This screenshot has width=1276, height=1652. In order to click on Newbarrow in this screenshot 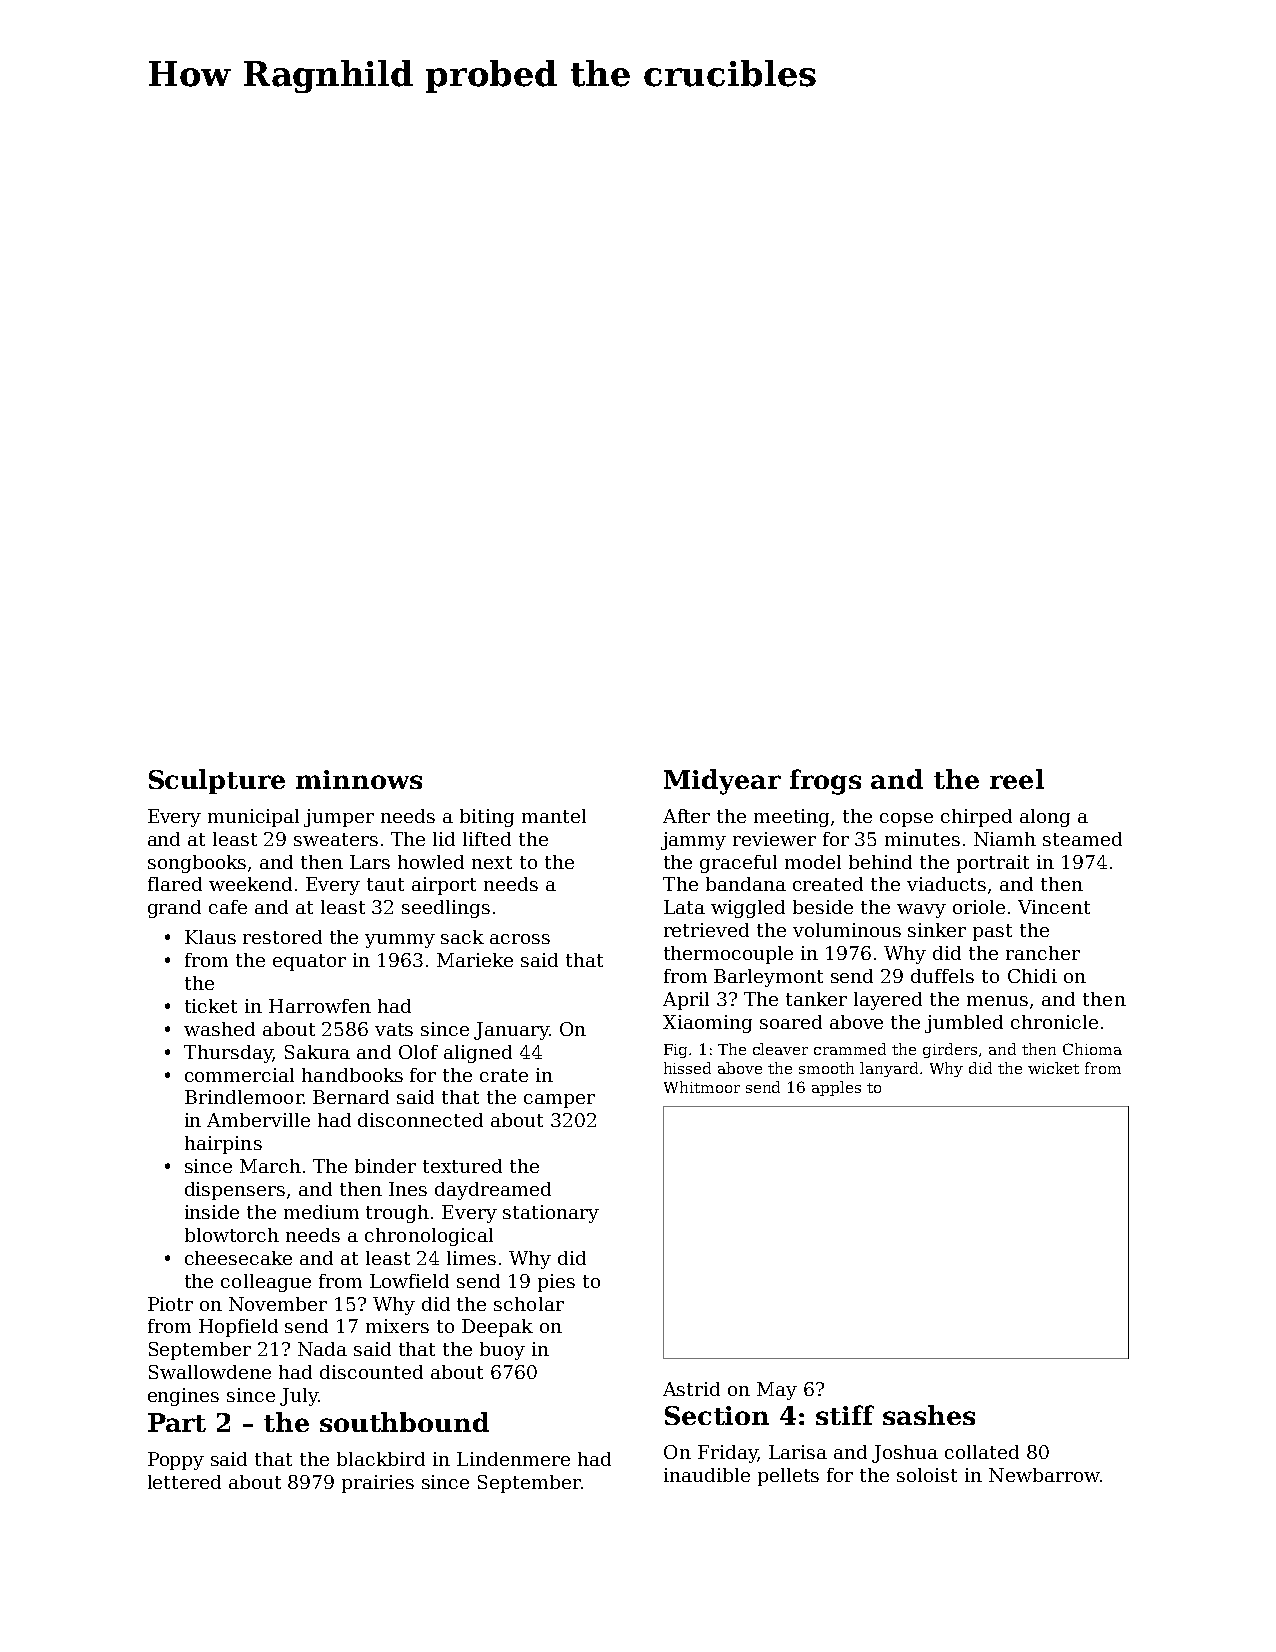, I will do `click(1044, 1475)`.
